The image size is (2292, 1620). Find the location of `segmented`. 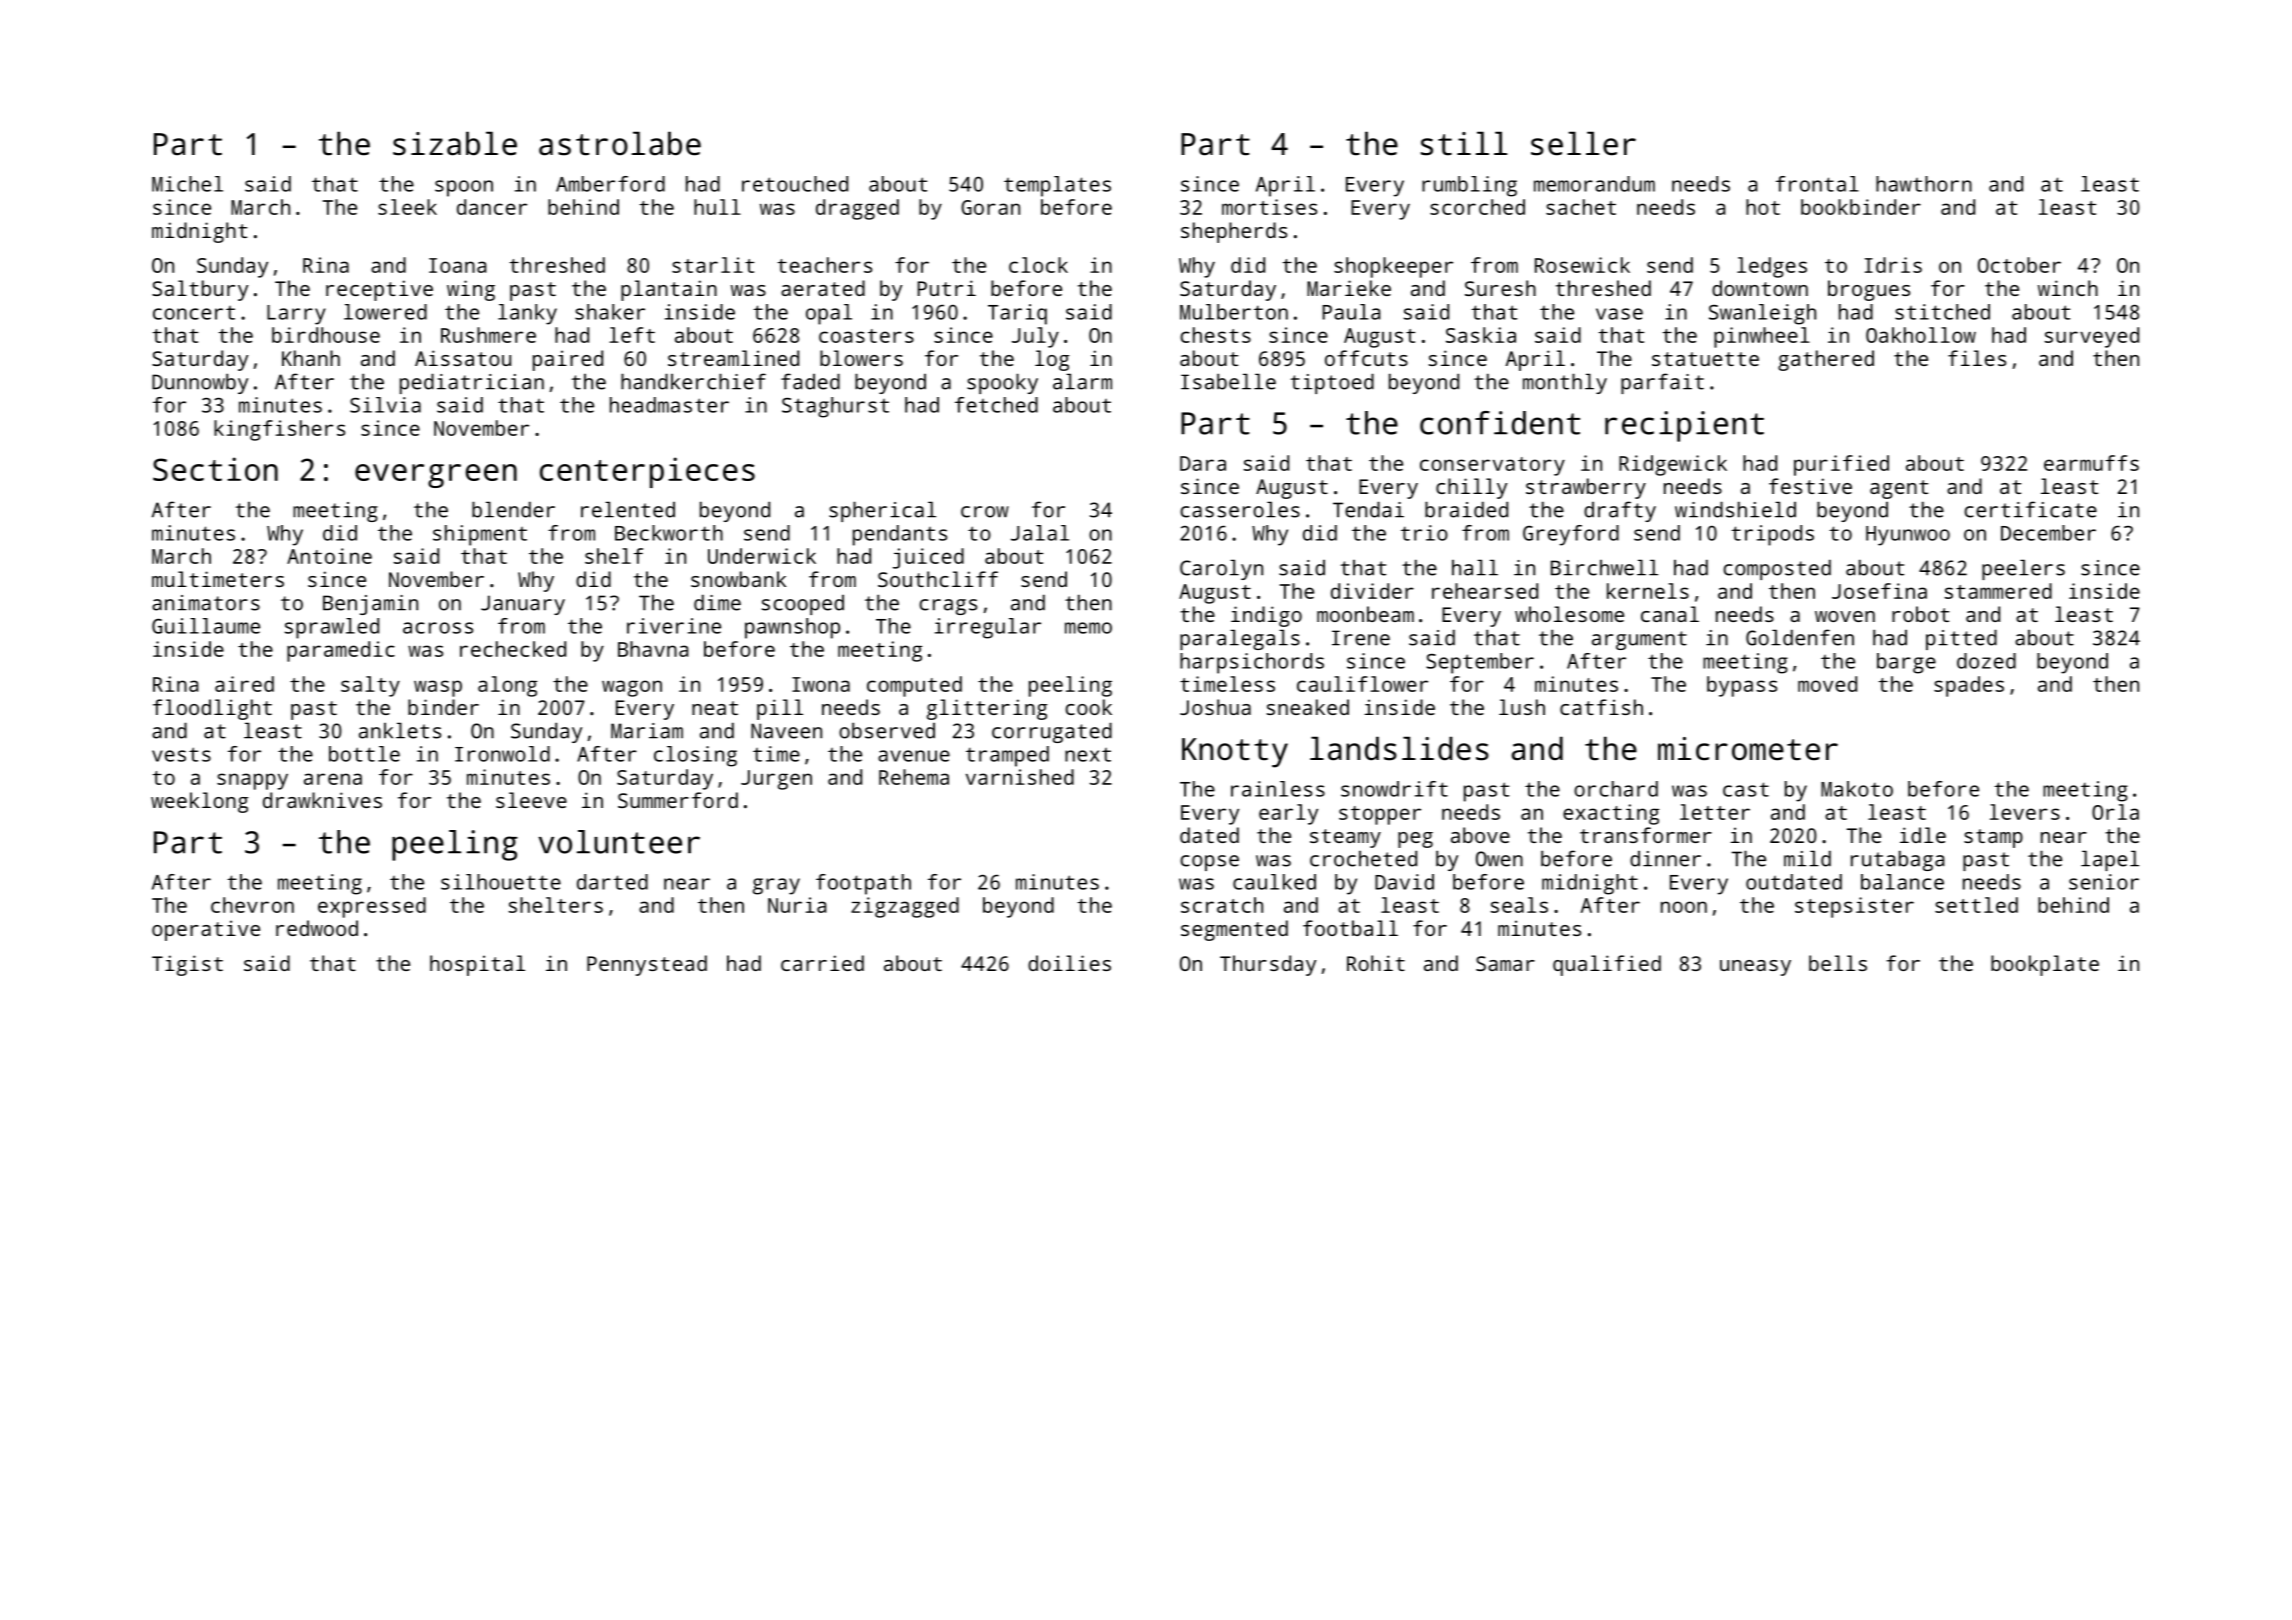

segmented is located at coordinates (1234, 930).
